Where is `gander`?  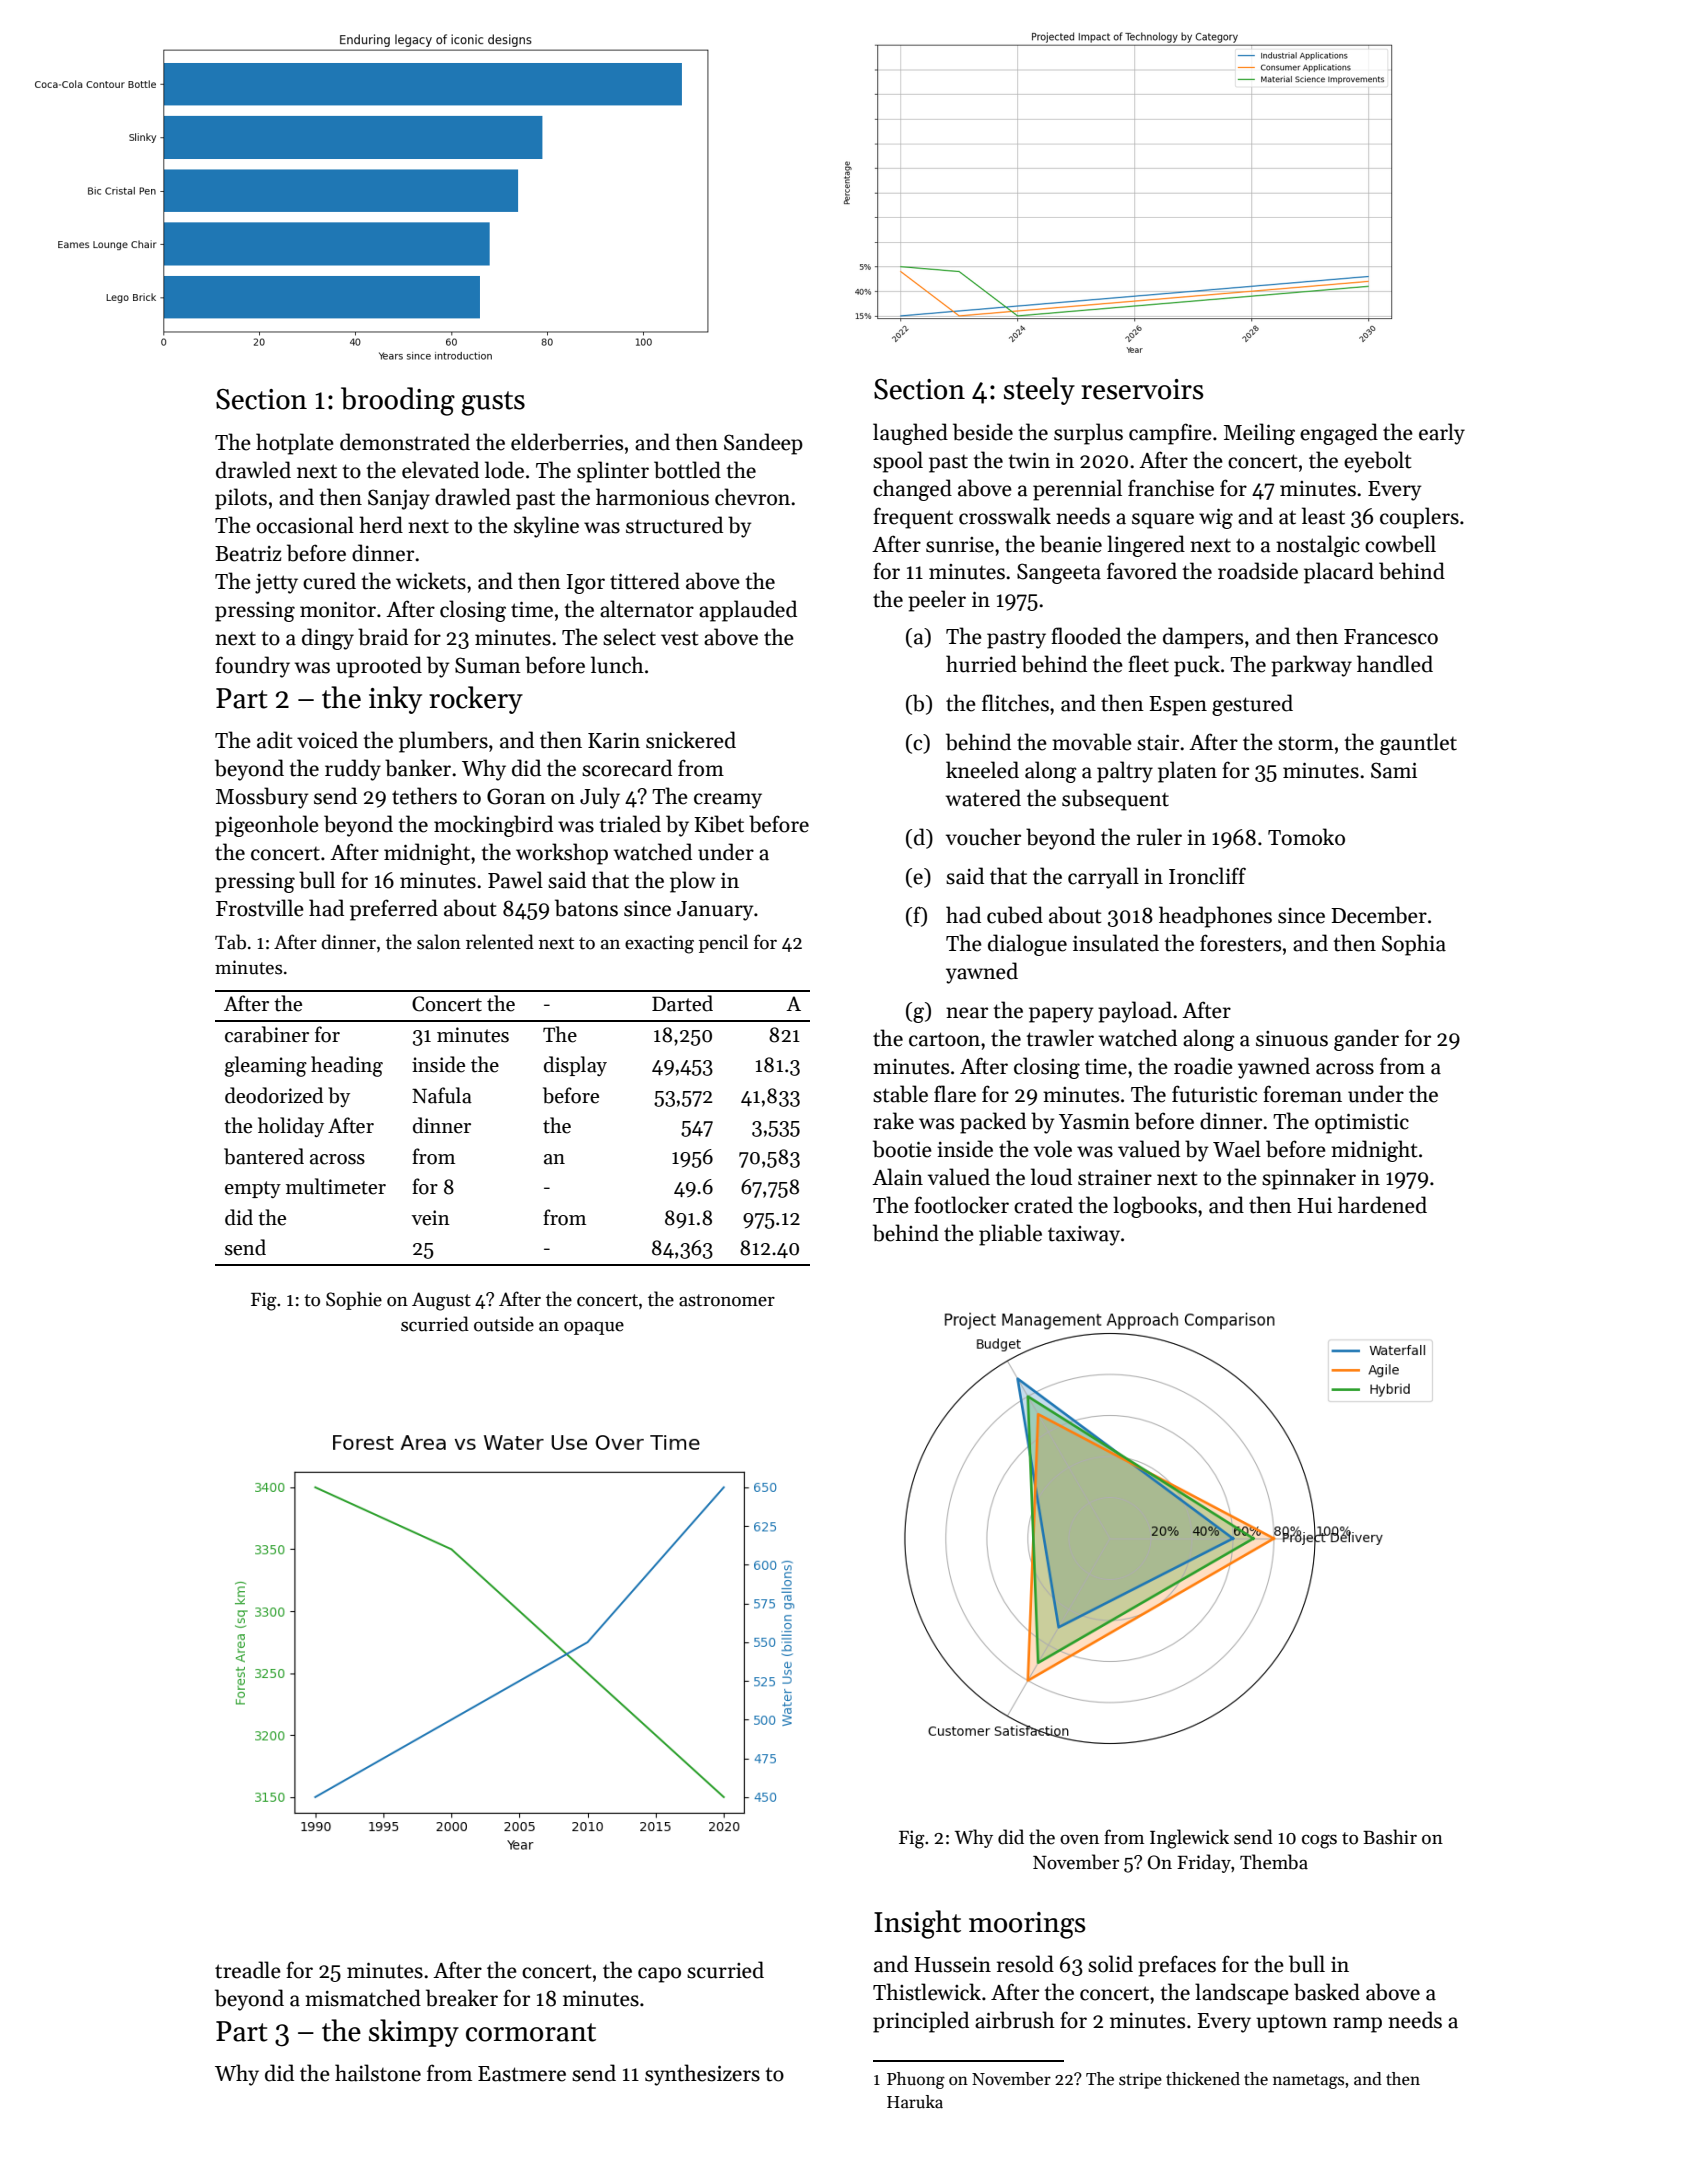
gander is located at coordinates (1366, 1040).
